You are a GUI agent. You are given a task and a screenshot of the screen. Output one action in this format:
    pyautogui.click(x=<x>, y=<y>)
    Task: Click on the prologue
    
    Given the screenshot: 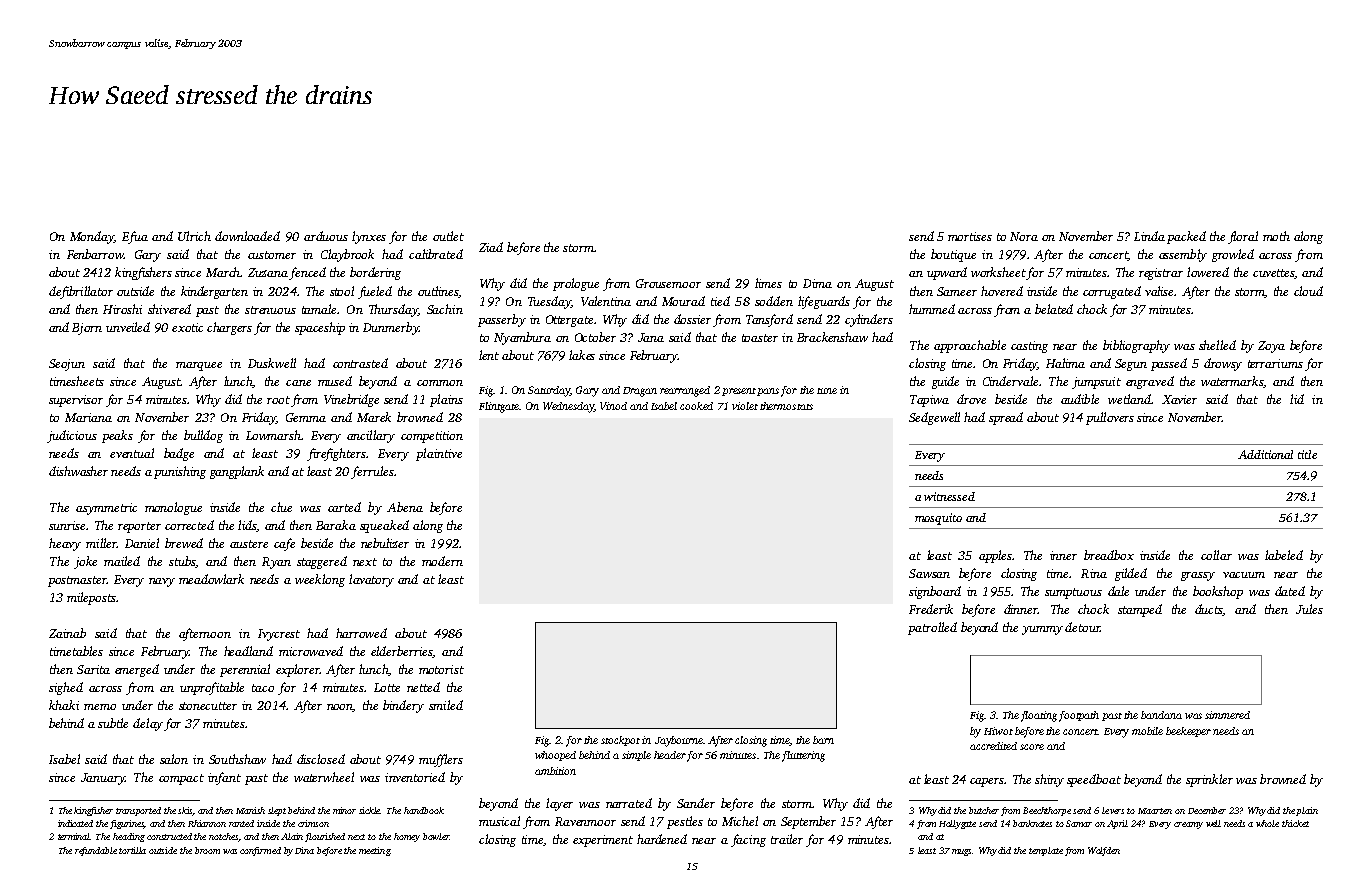 What is the action you would take?
    pyautogui.click(x=576, y=284)
